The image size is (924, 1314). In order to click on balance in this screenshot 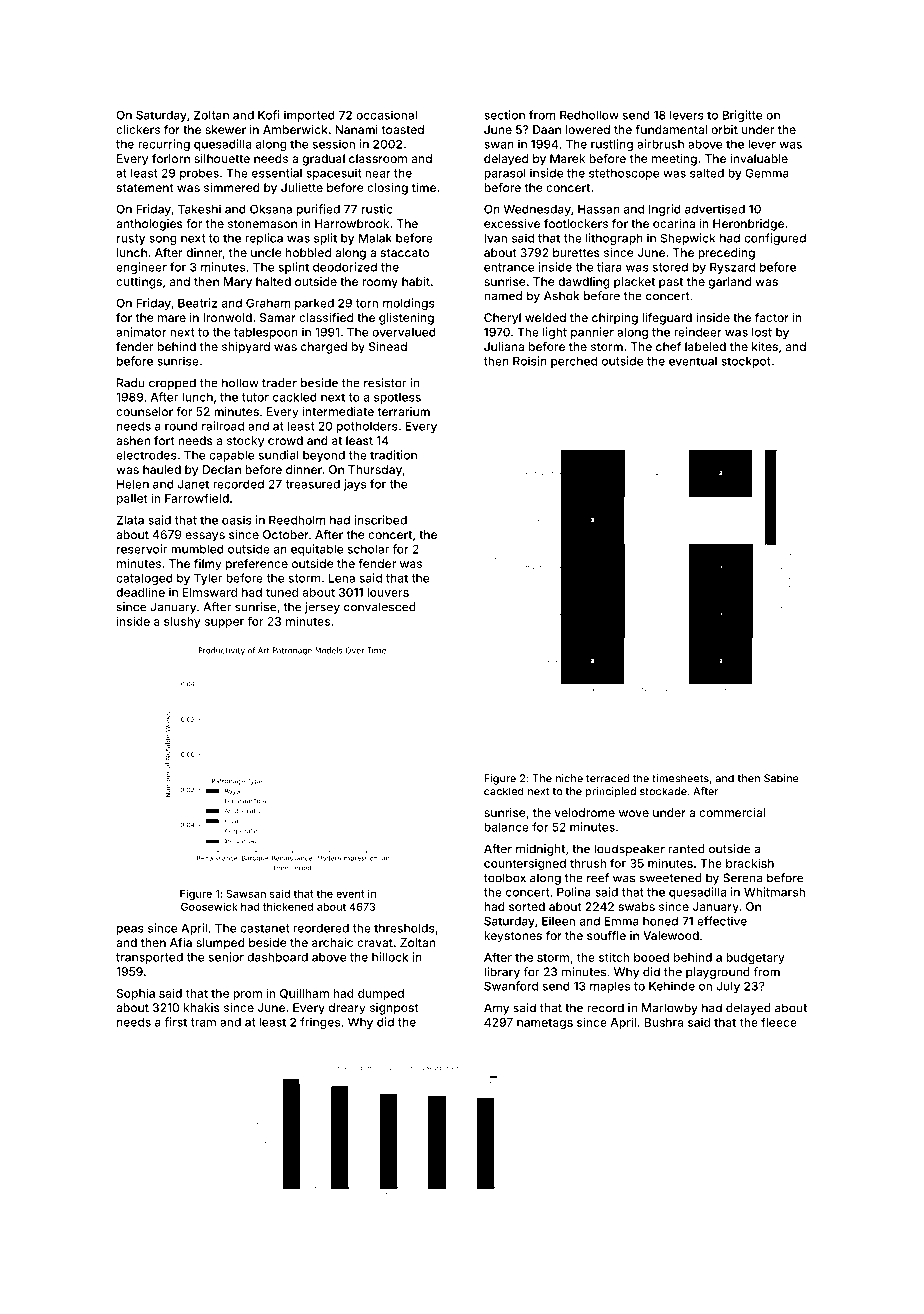, I will do `click(506, 827)`.
